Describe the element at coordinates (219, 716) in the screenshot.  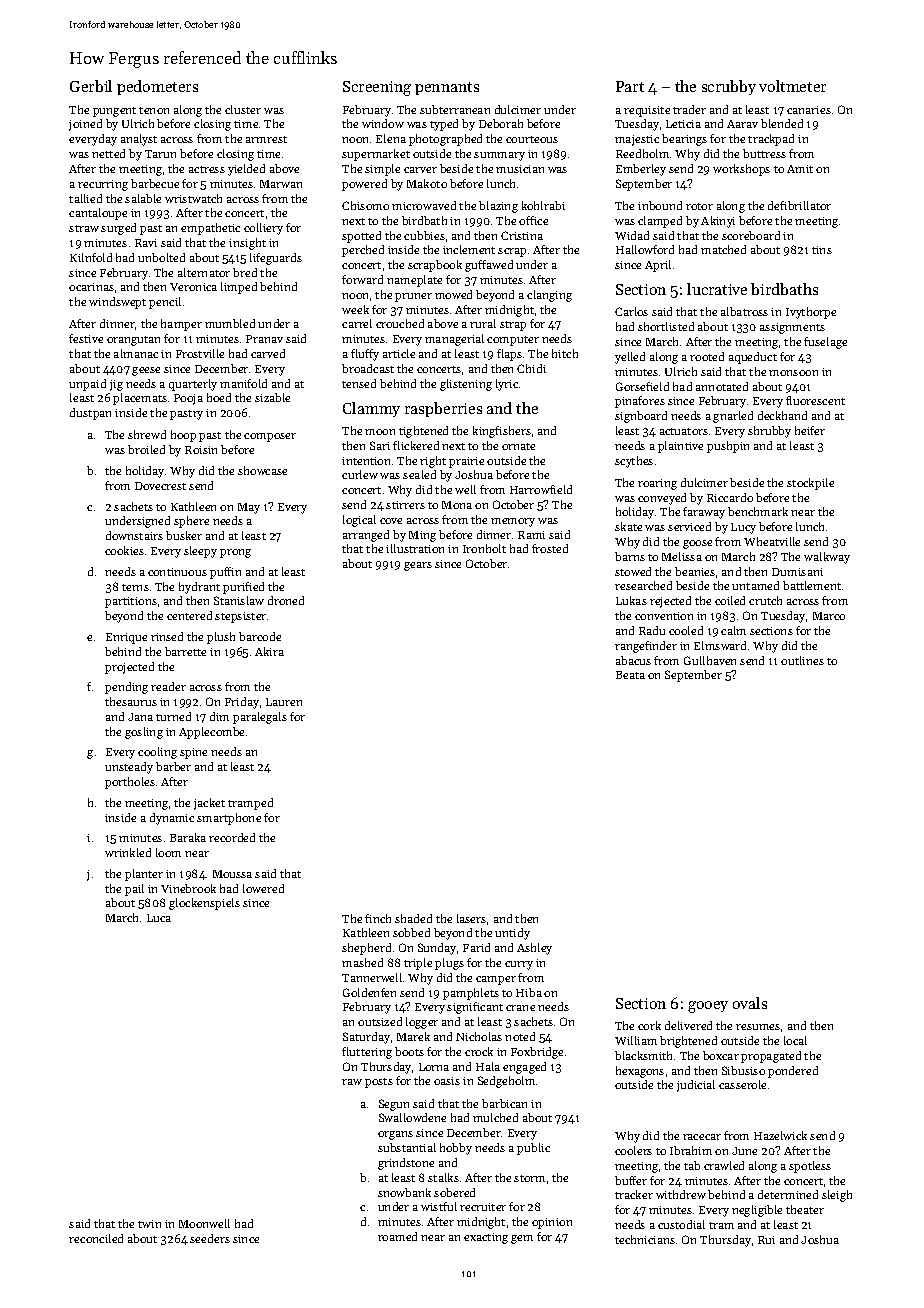
I see `dim` at that location.
